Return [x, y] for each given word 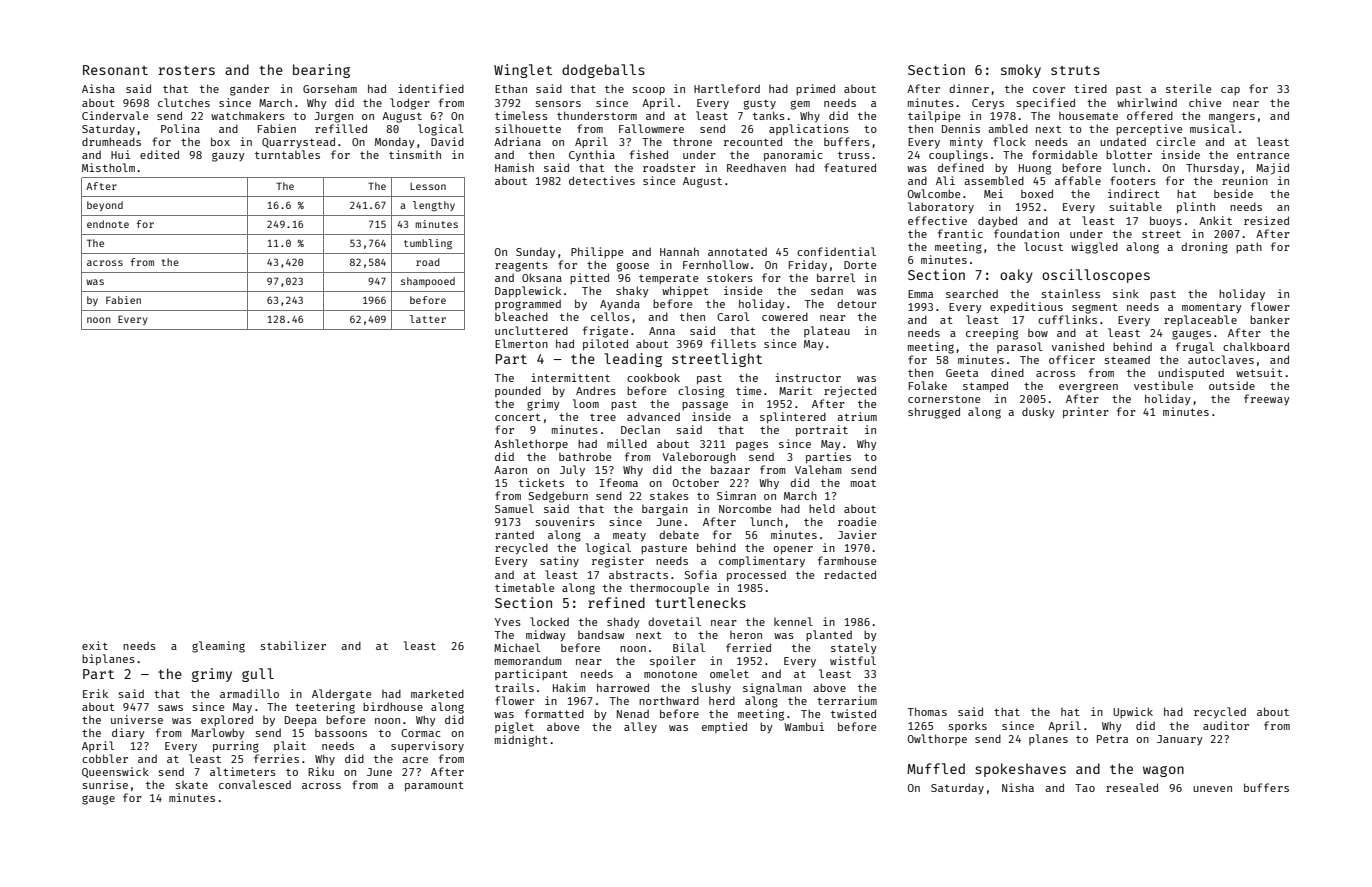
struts [1075, 70]
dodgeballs [603, 71]
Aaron [510, 470]
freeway [1267, 399]
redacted [850, 574]
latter [428, 319]
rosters [186, 70]
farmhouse [847, 560]
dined [1007, 372]
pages [752, 446]
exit [95, 645]
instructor [808, 377]
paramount [434, 786]
